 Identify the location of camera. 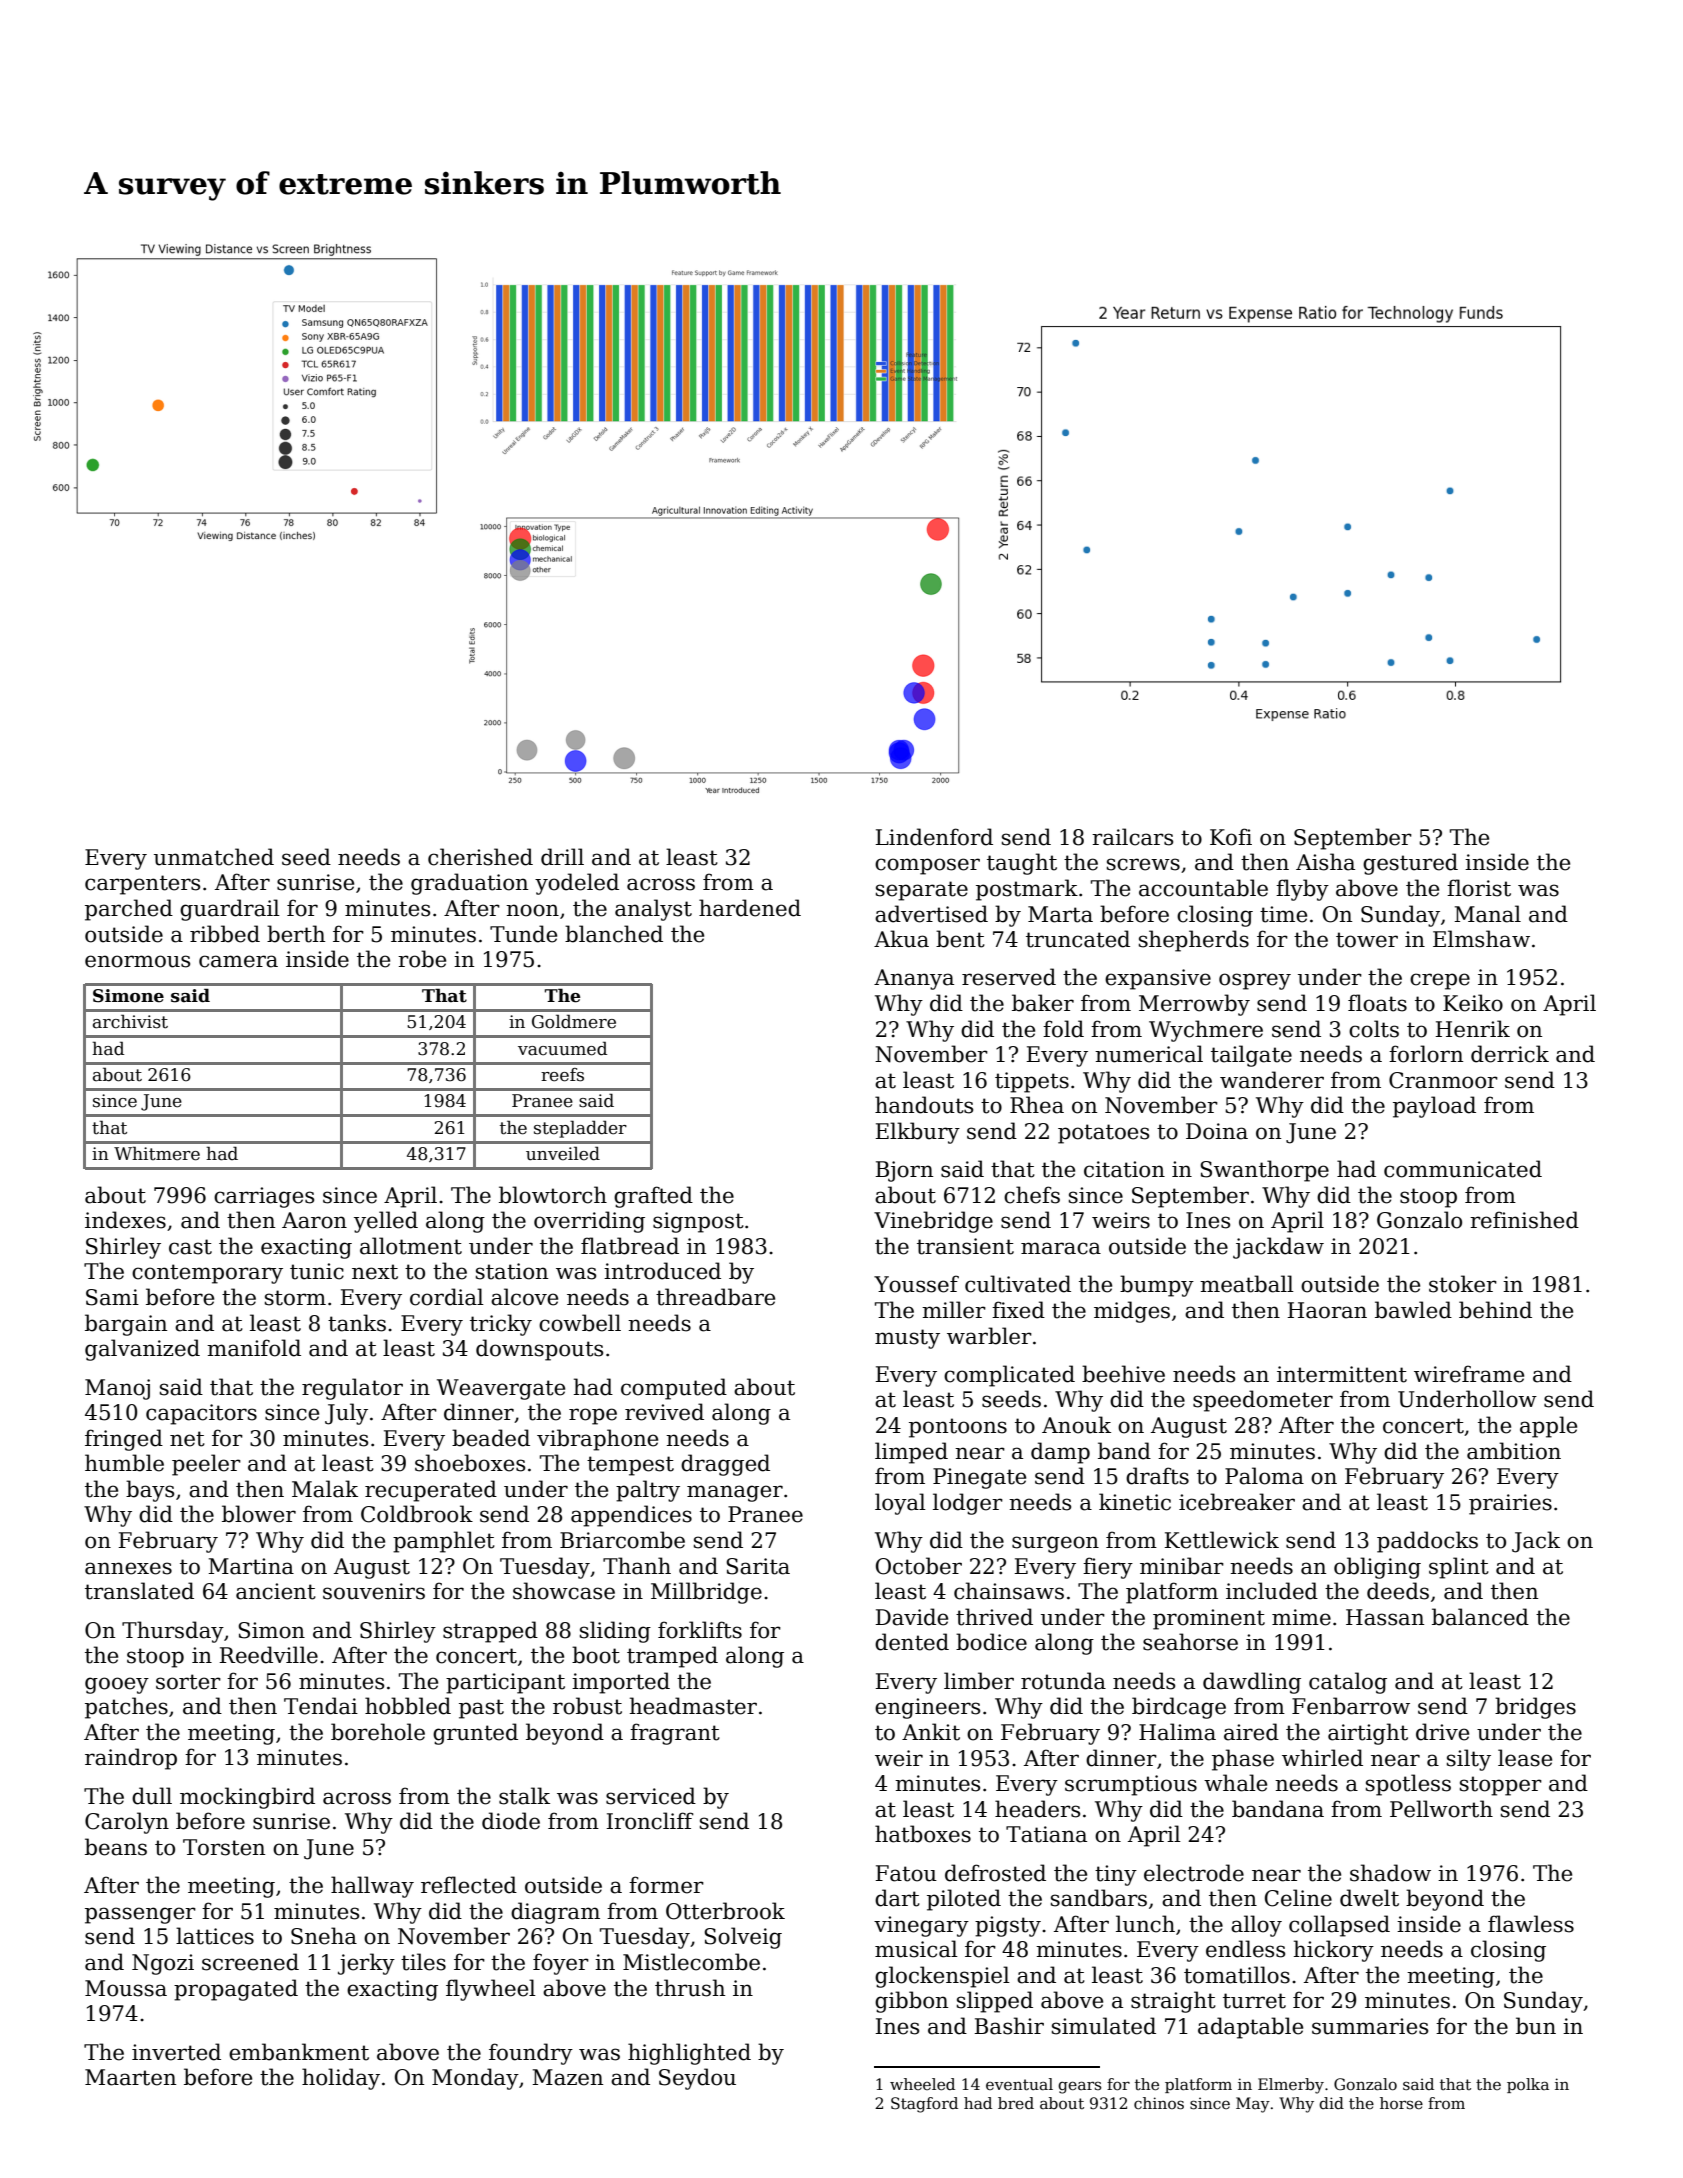
(238, 961).
